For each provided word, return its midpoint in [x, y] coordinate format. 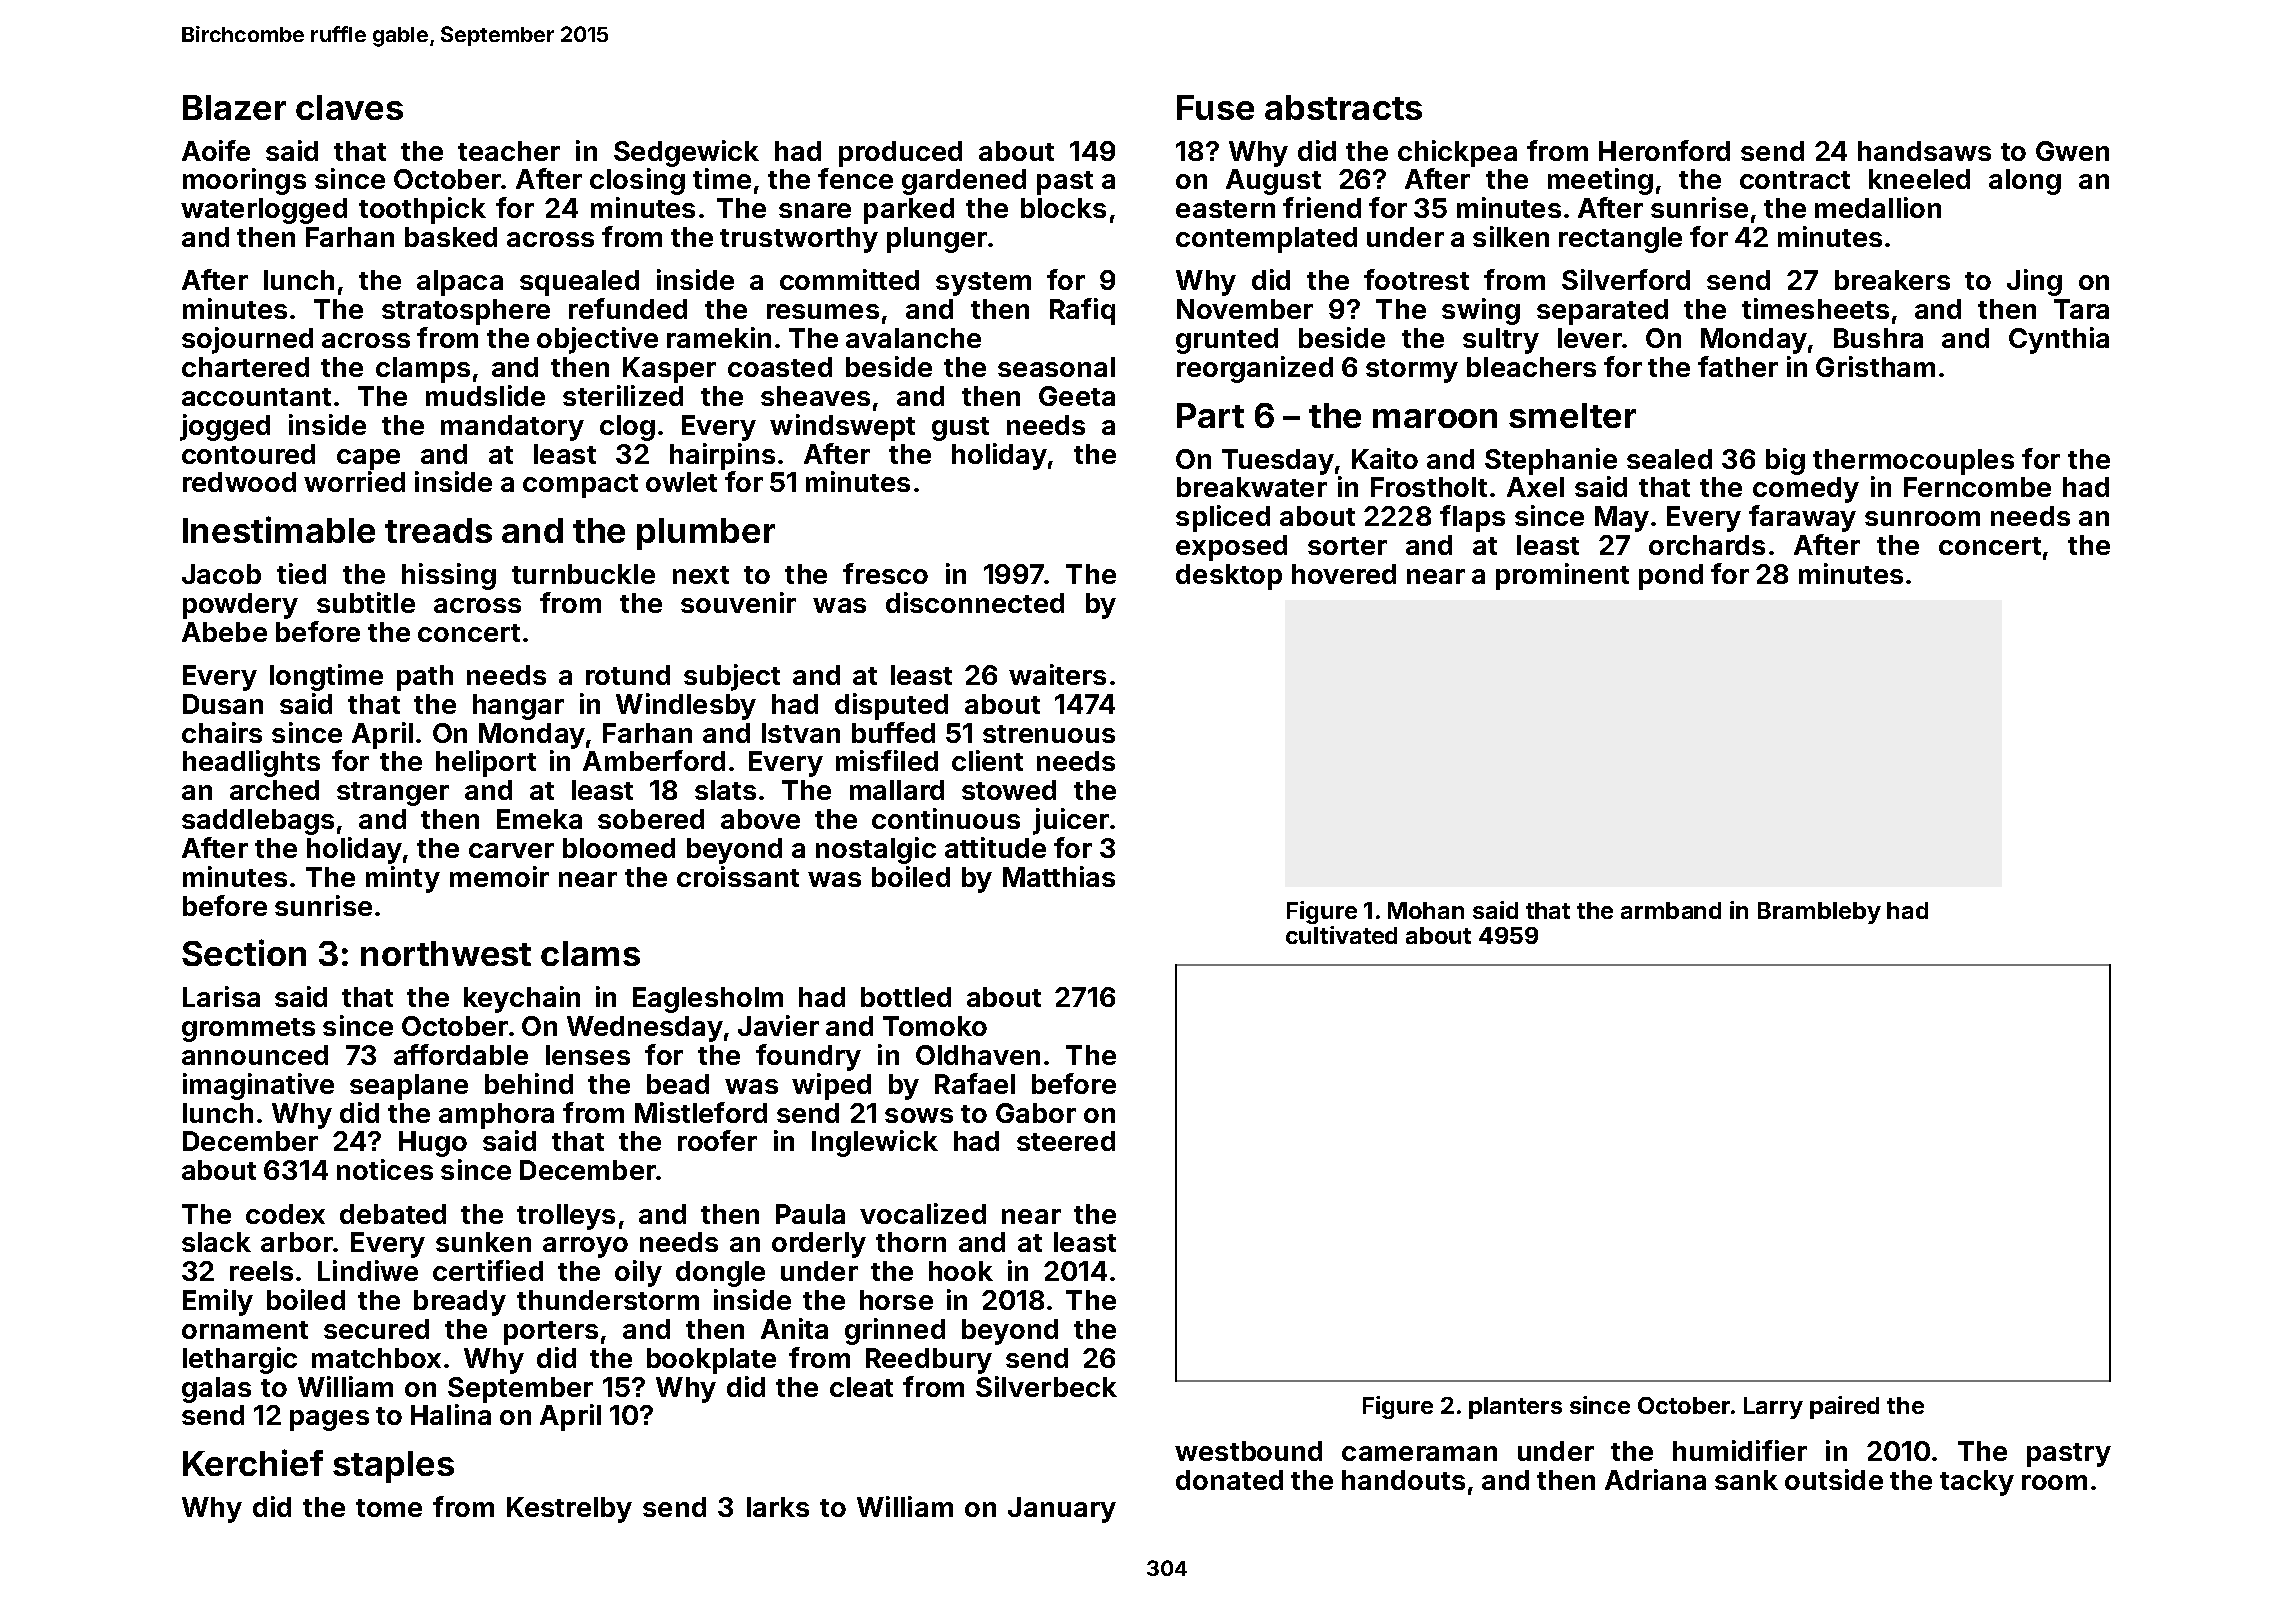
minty [403, 879]
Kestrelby [569, 1510]
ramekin [719, 337]
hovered [1344, 574]
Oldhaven [978, 1055]
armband [1671, 910]
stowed [1009, 790]
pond [1671, 577]
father [1738, 366]
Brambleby [1819, 913]
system [983, 284]
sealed [1669, 459]
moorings [244, 181]
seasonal [1056, 367]
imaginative [258, 1086]
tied [301, 573]
